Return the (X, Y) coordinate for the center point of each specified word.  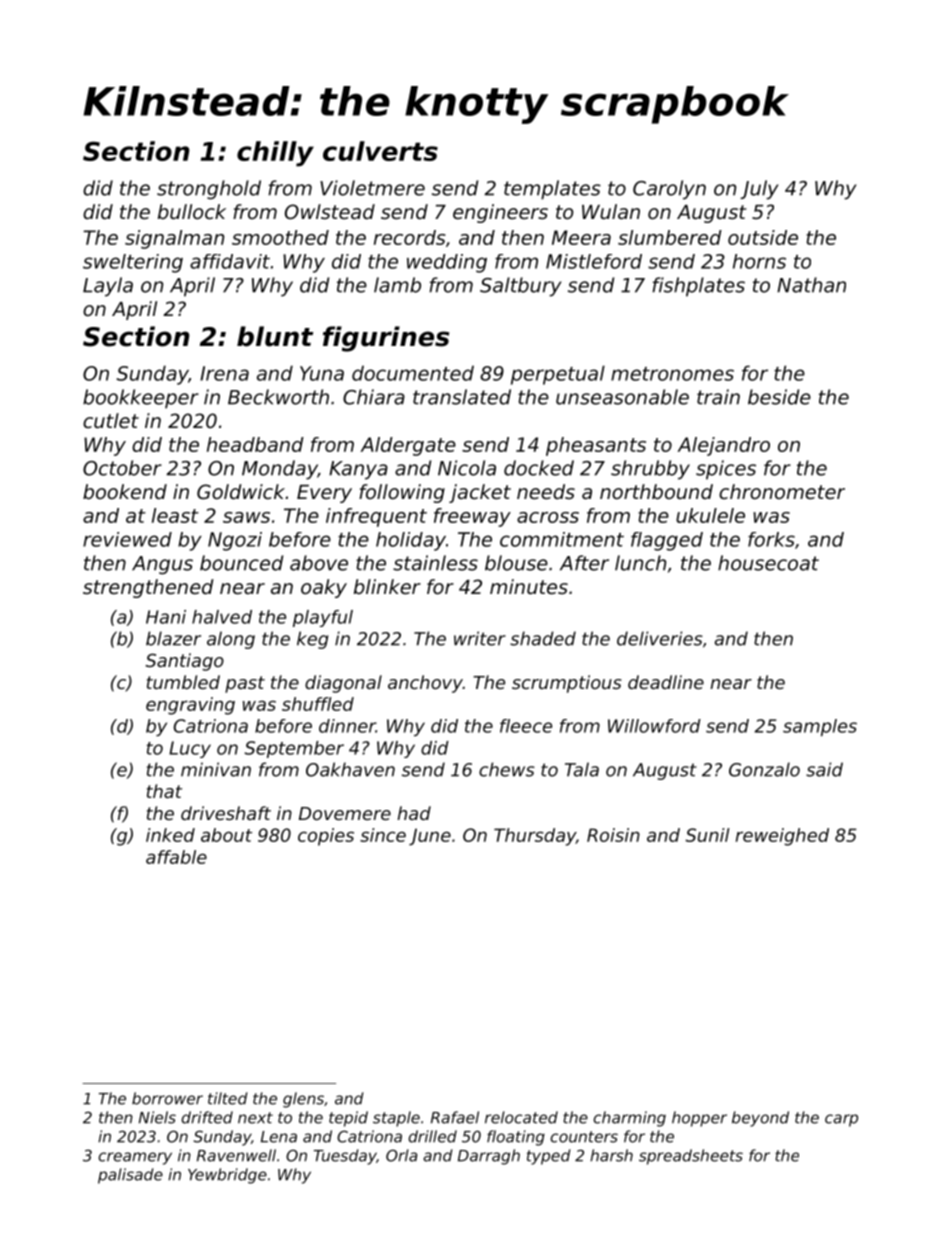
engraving (190, 706)
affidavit (230, 261)
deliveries (660, 638)
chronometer (782, 492)
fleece (526, 726)
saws (246, 517)
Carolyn (669, 190)
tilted (227, 1098)
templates (552, 190)
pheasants (596, 446)
